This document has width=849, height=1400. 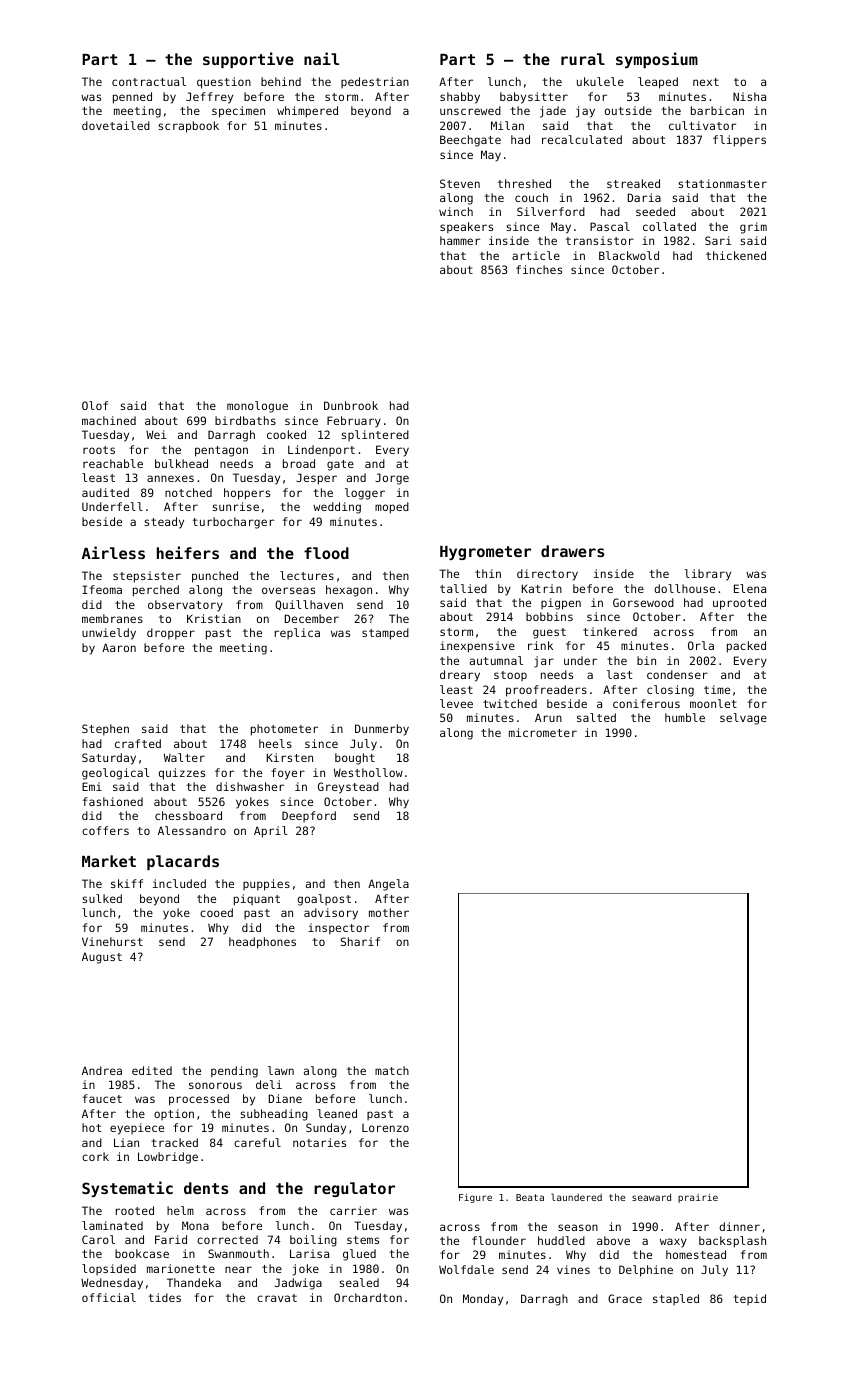 I want to click on Olof, so click(x=95, y=405).
